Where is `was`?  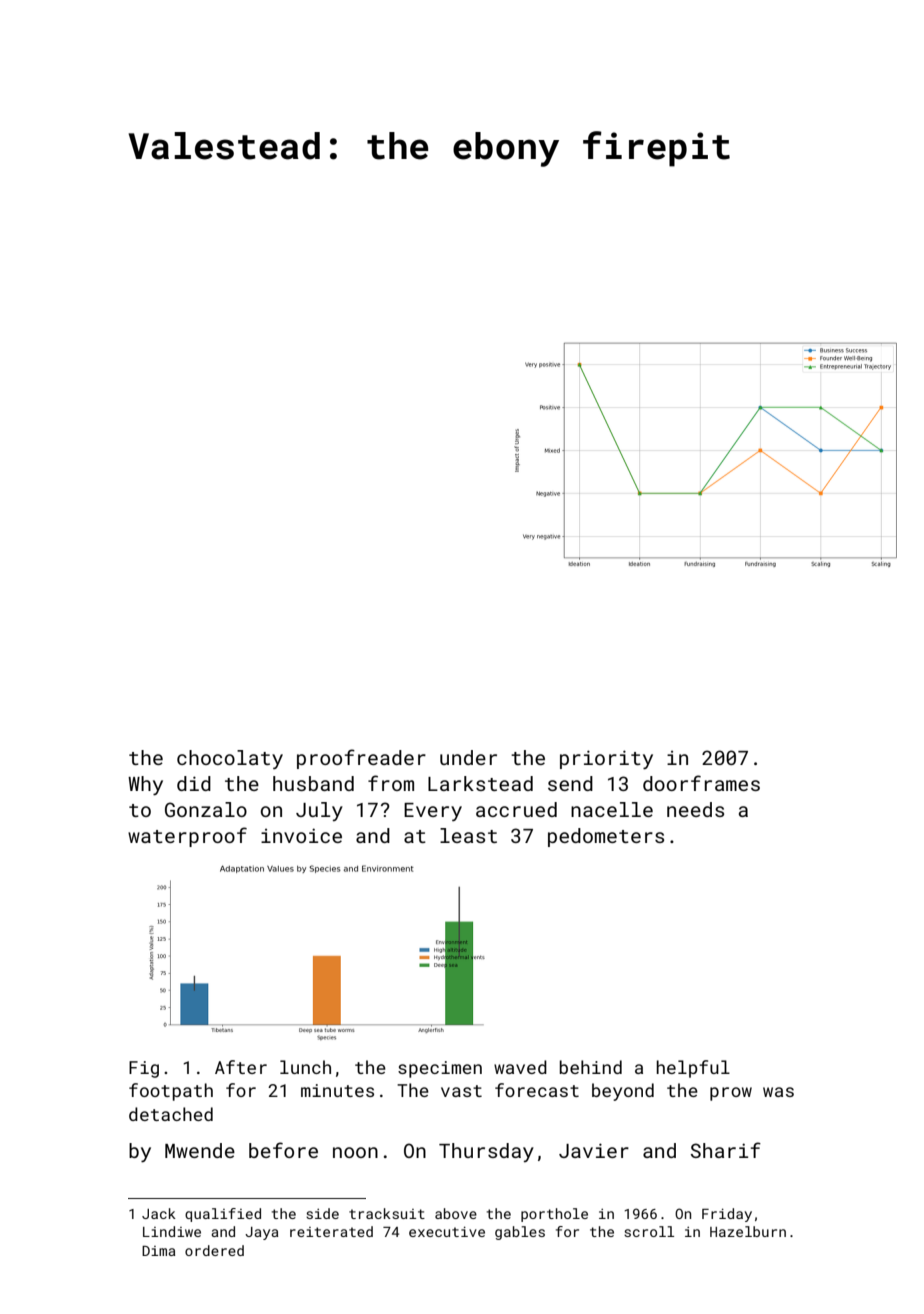
was is located at coordinates (778, 1092).
